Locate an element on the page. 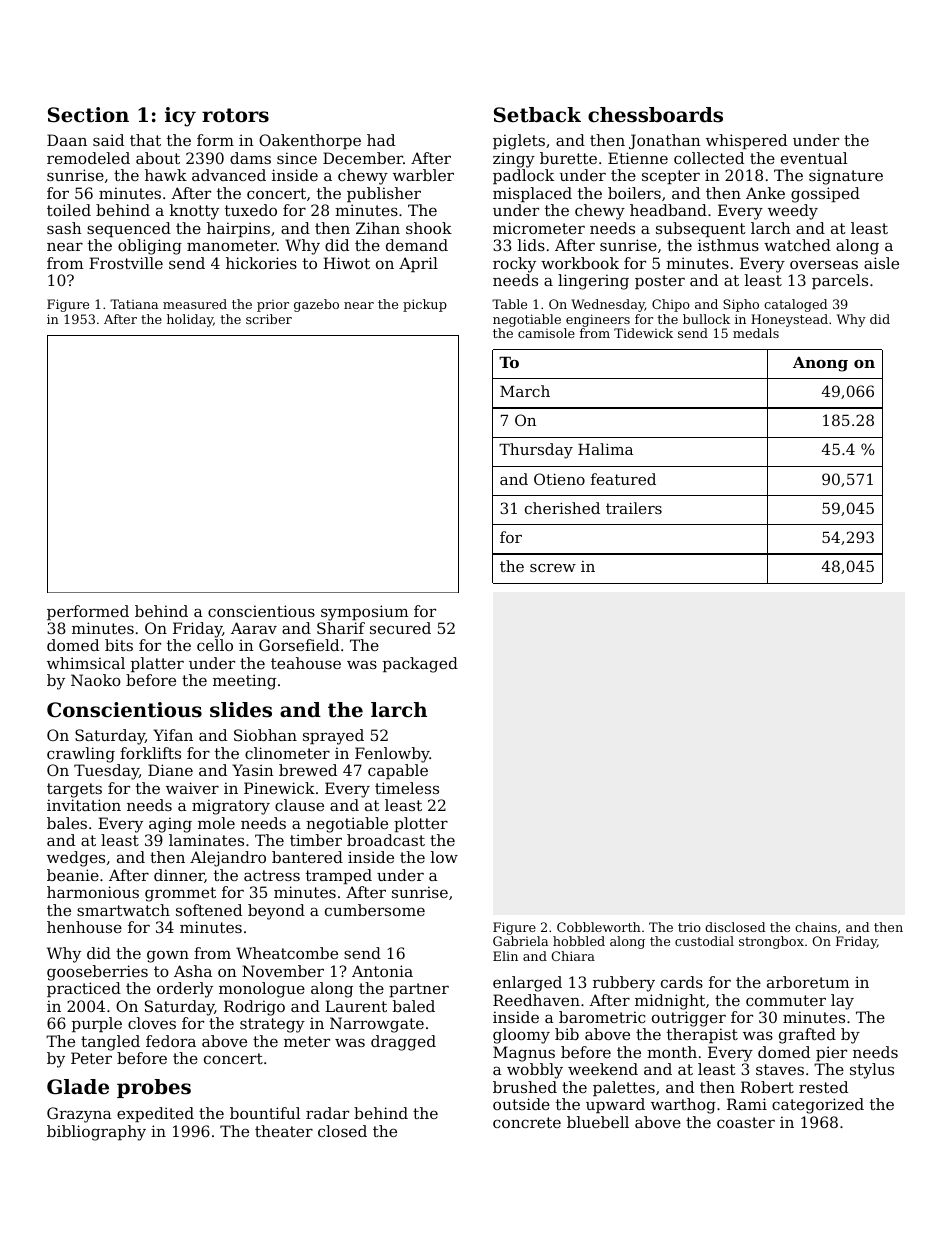  Daan is located at coordinates (67, 140).
